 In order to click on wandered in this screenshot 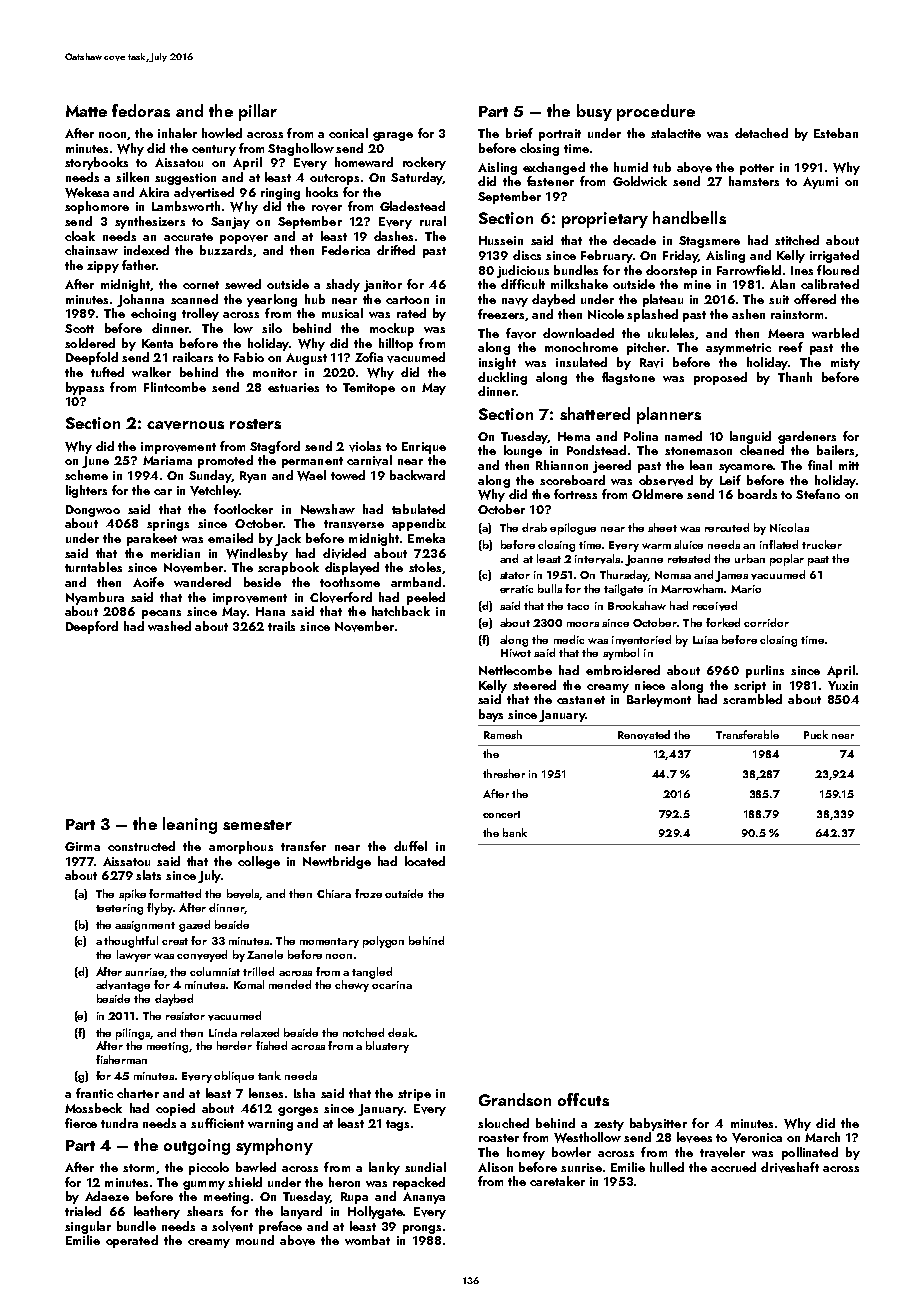, I will do `click(202, 582)`.
